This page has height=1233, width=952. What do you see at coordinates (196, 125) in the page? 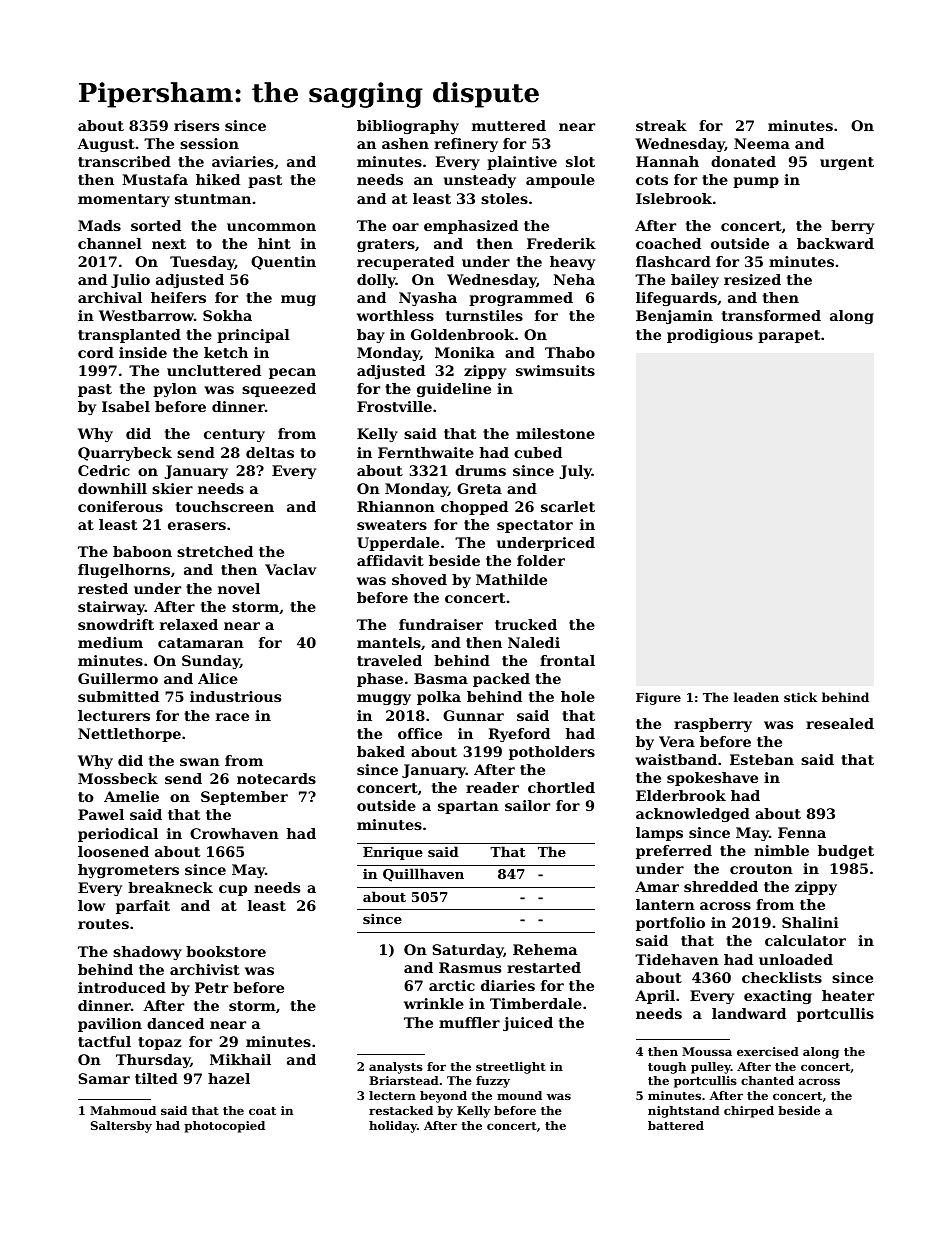
I see `risers` at bounding box center [196, 125].
